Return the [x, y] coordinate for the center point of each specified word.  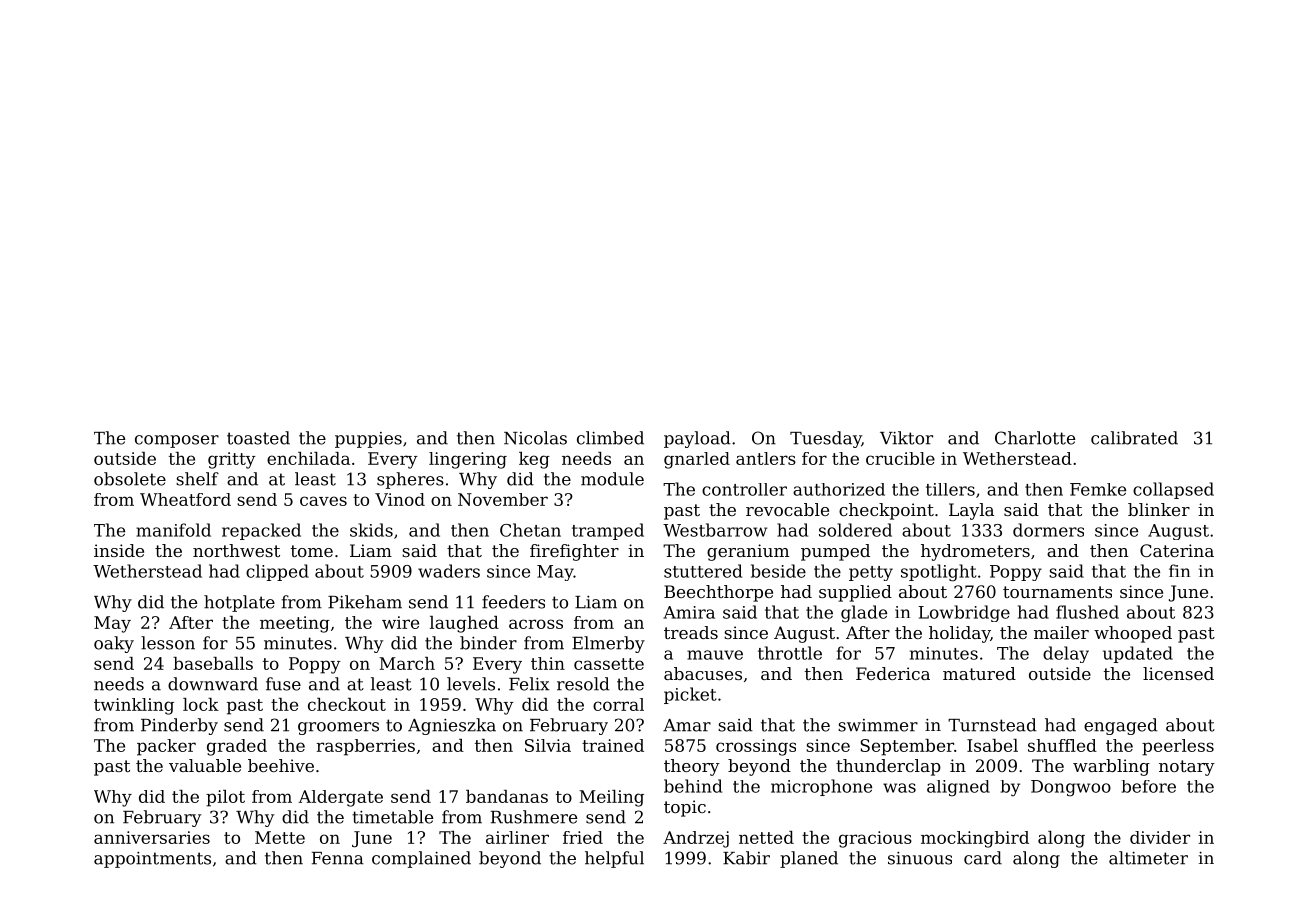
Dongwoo [1071, 788]
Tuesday [826, 439]
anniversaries [152, 837]
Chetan [530, 530]
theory [692, 767]
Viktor [906, 438]
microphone [821, 787]
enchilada [308, 458]
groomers [338, 728]
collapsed [1173, 490]
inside [119, 550]
